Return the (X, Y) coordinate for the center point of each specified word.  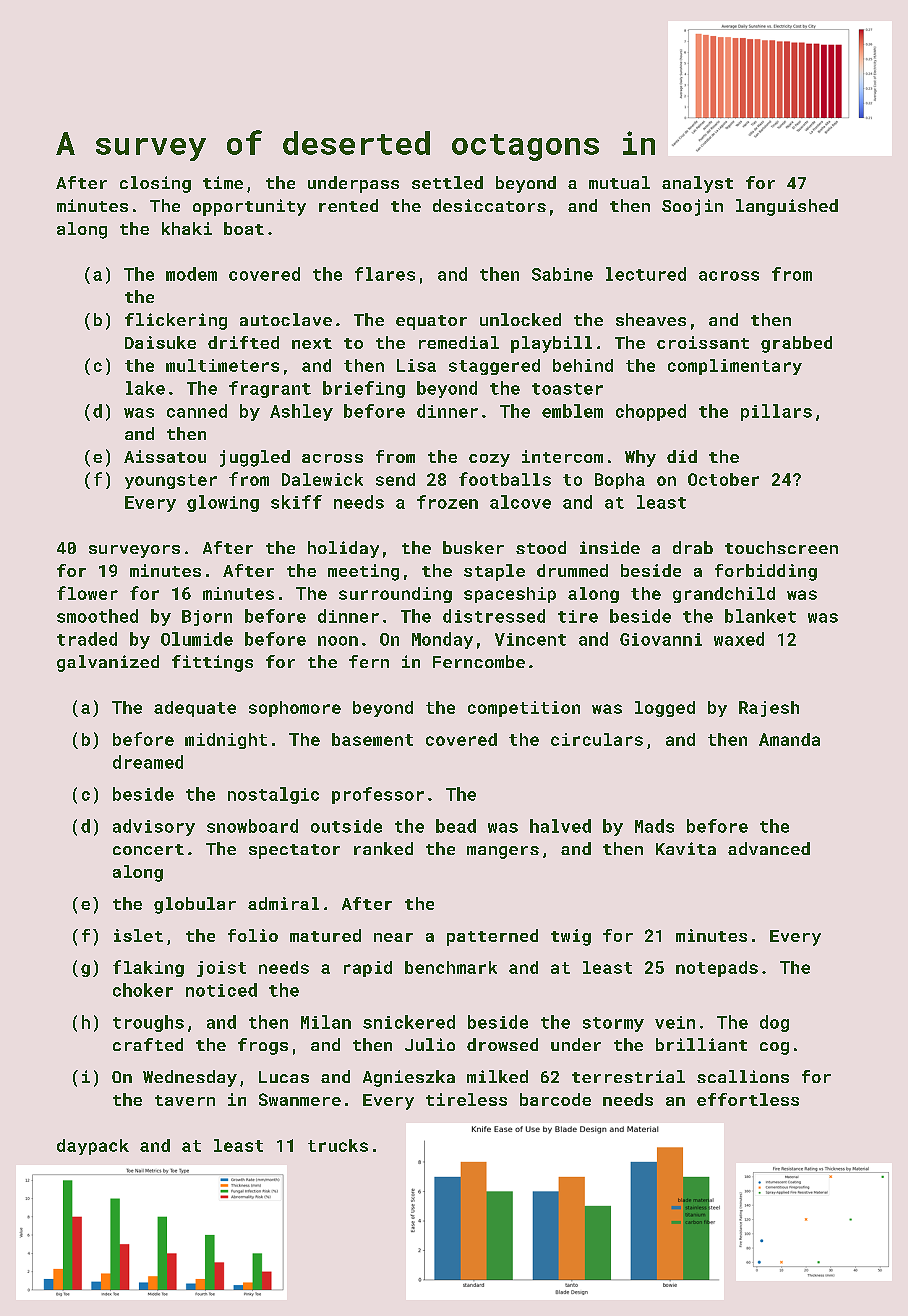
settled (447, 182)
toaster (567, 389)
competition (524, 709)
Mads (654, 826)
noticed (221, 990)
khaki (187, 228)
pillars (776, 412)
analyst (697, 184)
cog (774, 1048)
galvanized (108, 663)
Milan (326, 1022)
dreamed (148, 762)
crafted (148, 1044)
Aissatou (165, 456)
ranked (383, 848)
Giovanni (661, 639)
